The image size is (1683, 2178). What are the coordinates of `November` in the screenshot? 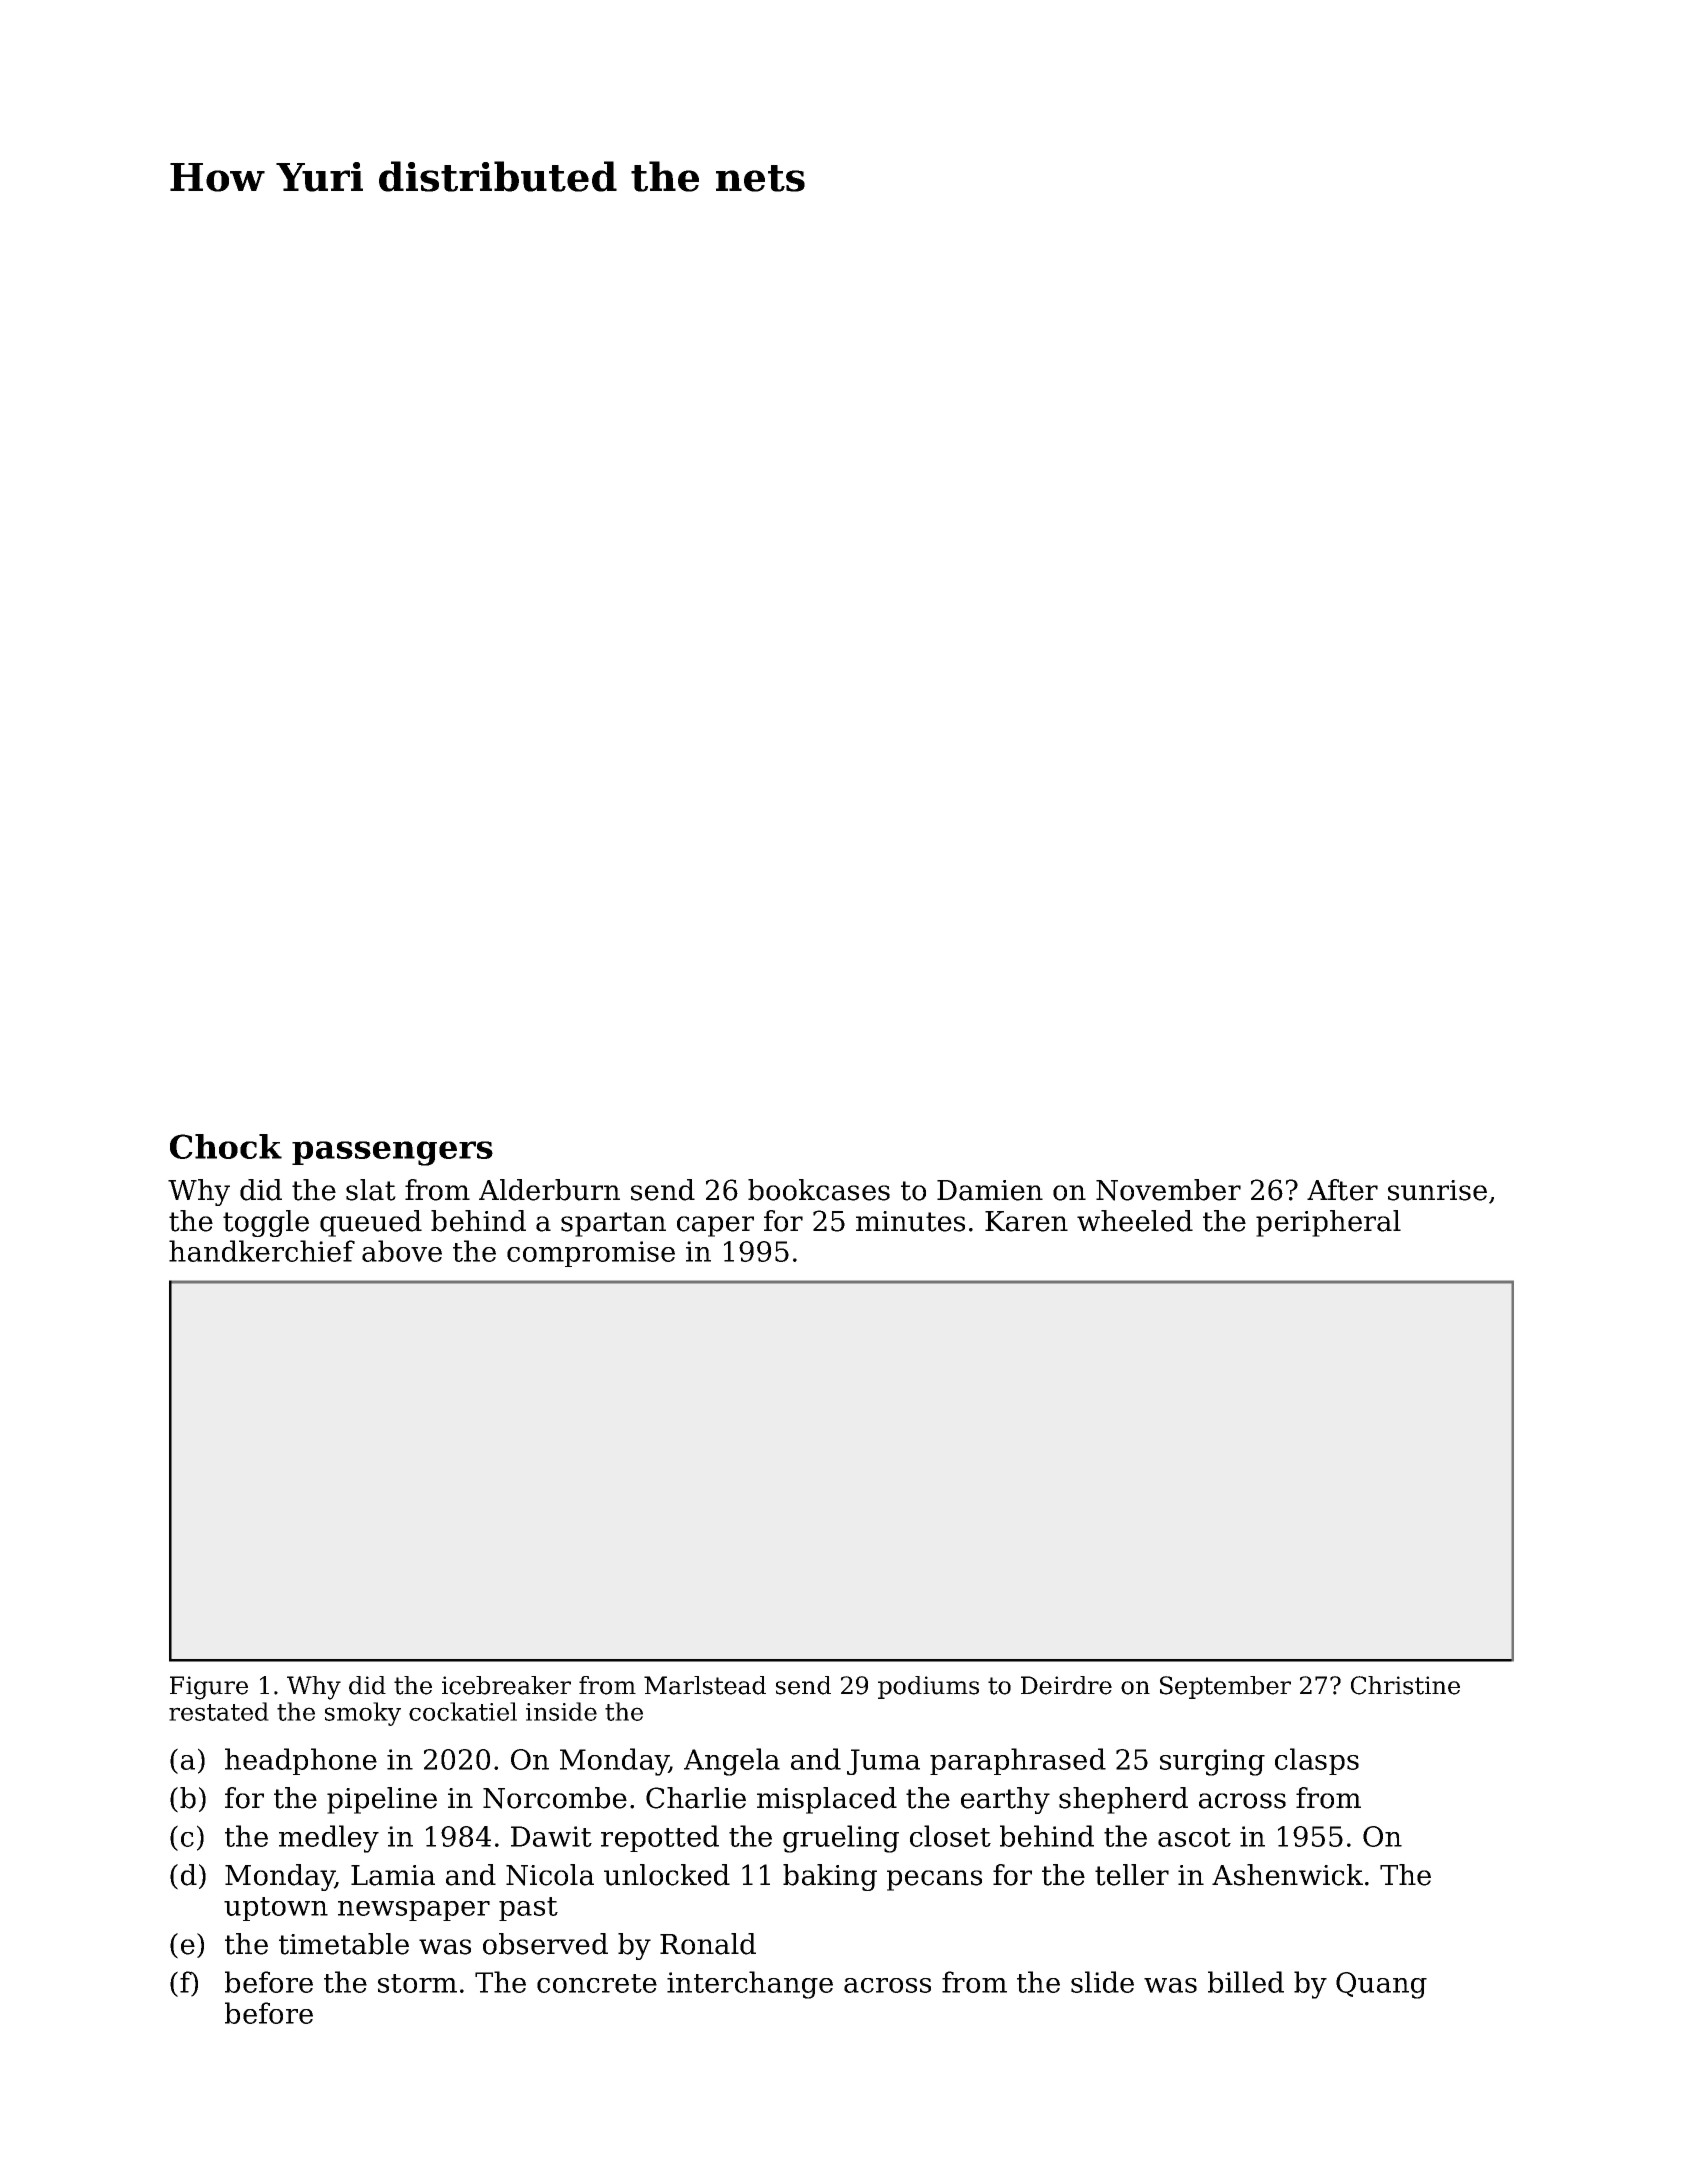 It's located at (1168, 1190).
